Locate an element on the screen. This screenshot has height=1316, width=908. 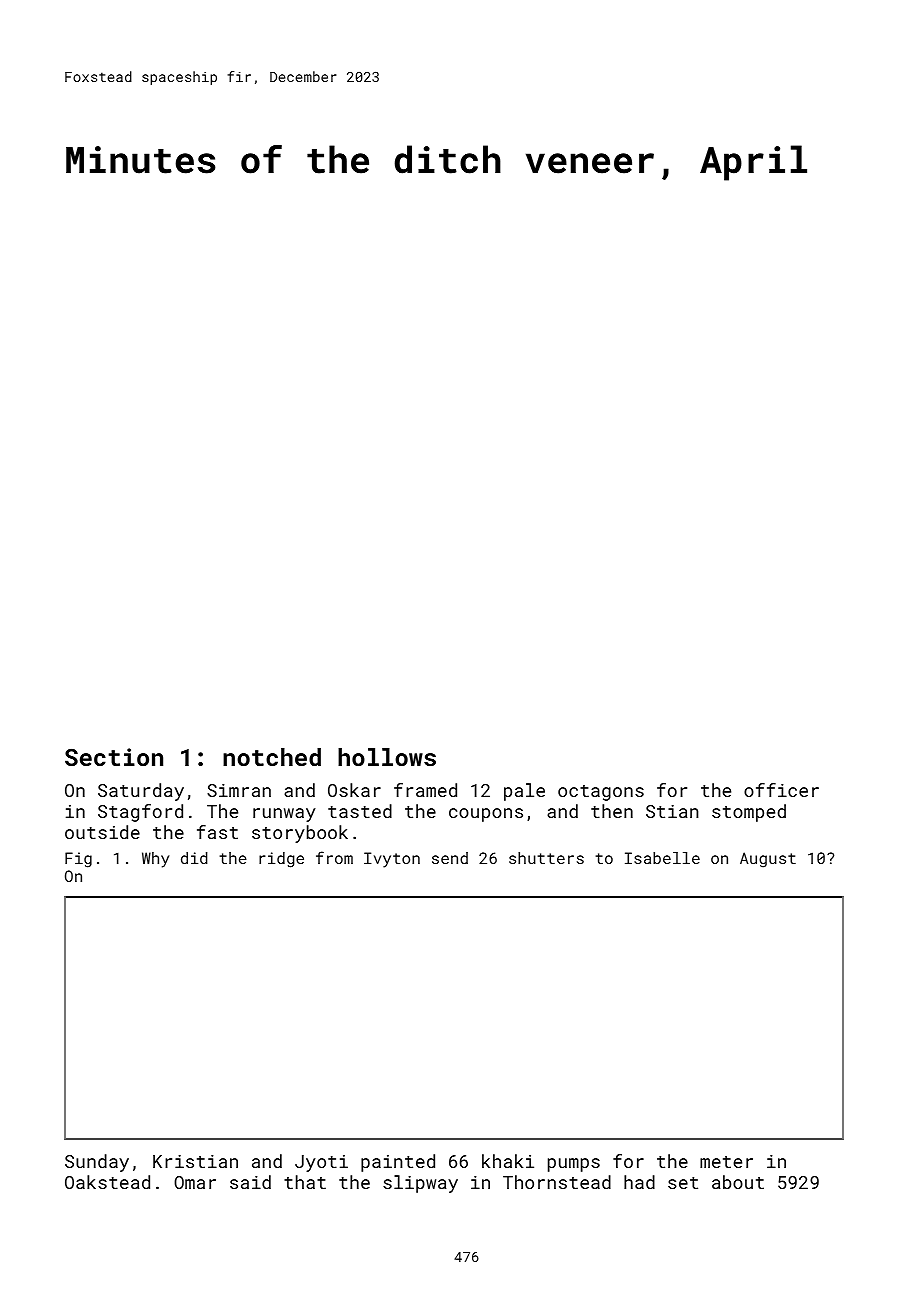
did is located at coordinates (194, 858).
